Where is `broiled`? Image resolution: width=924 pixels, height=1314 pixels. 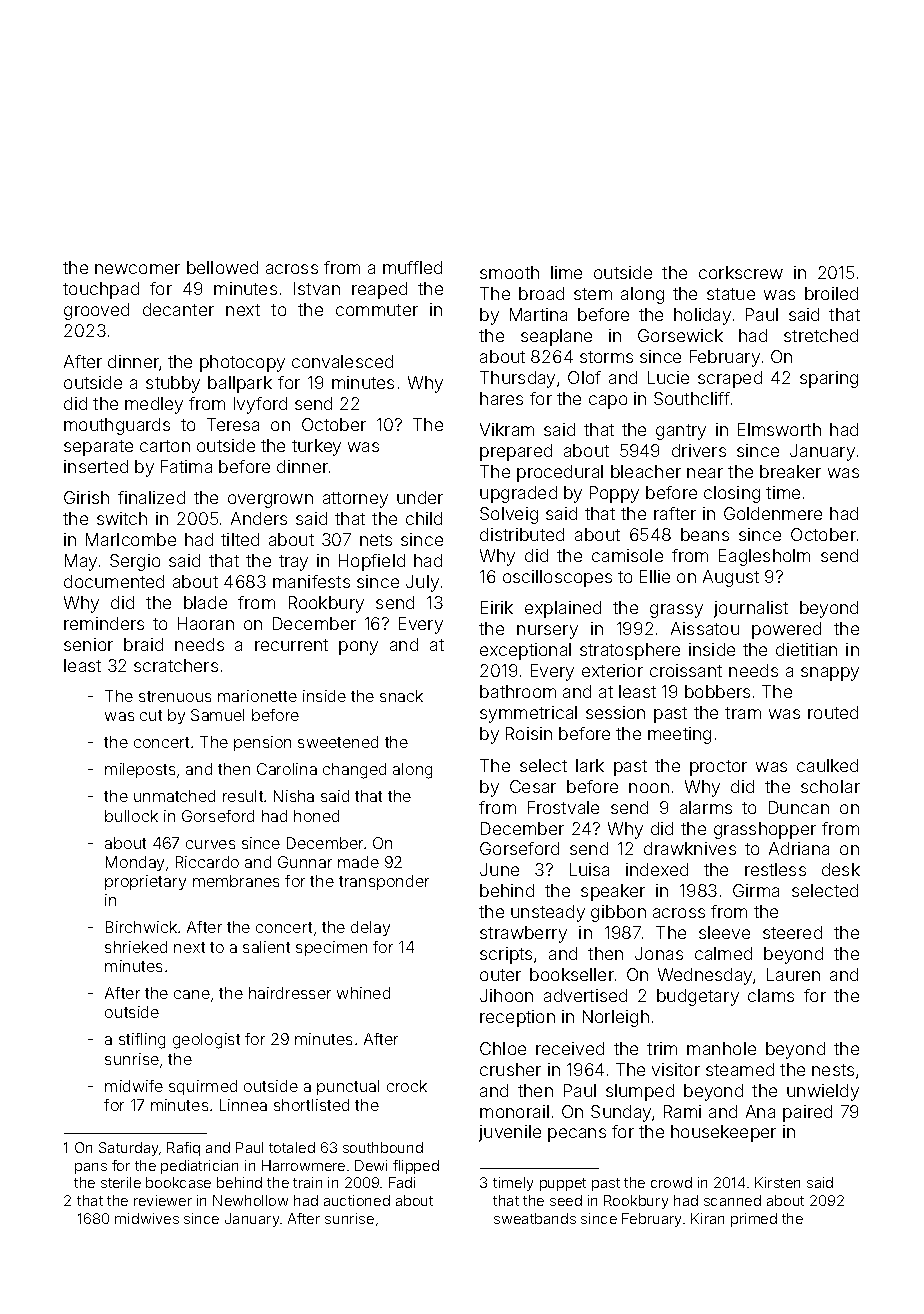 broiled is located at coordinates (831, 293).
